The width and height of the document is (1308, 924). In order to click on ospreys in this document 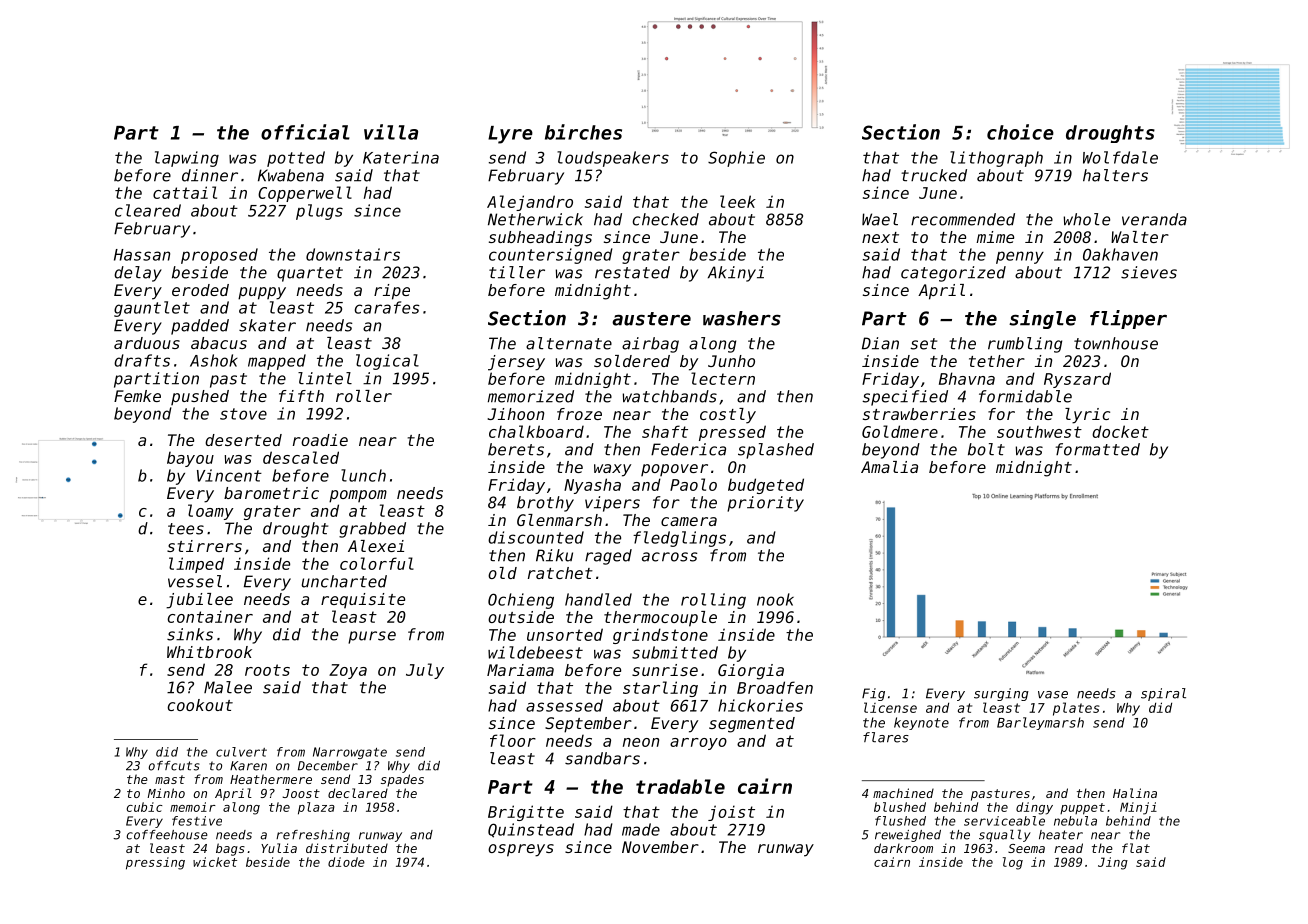, I will do `click(521, 850)`.
